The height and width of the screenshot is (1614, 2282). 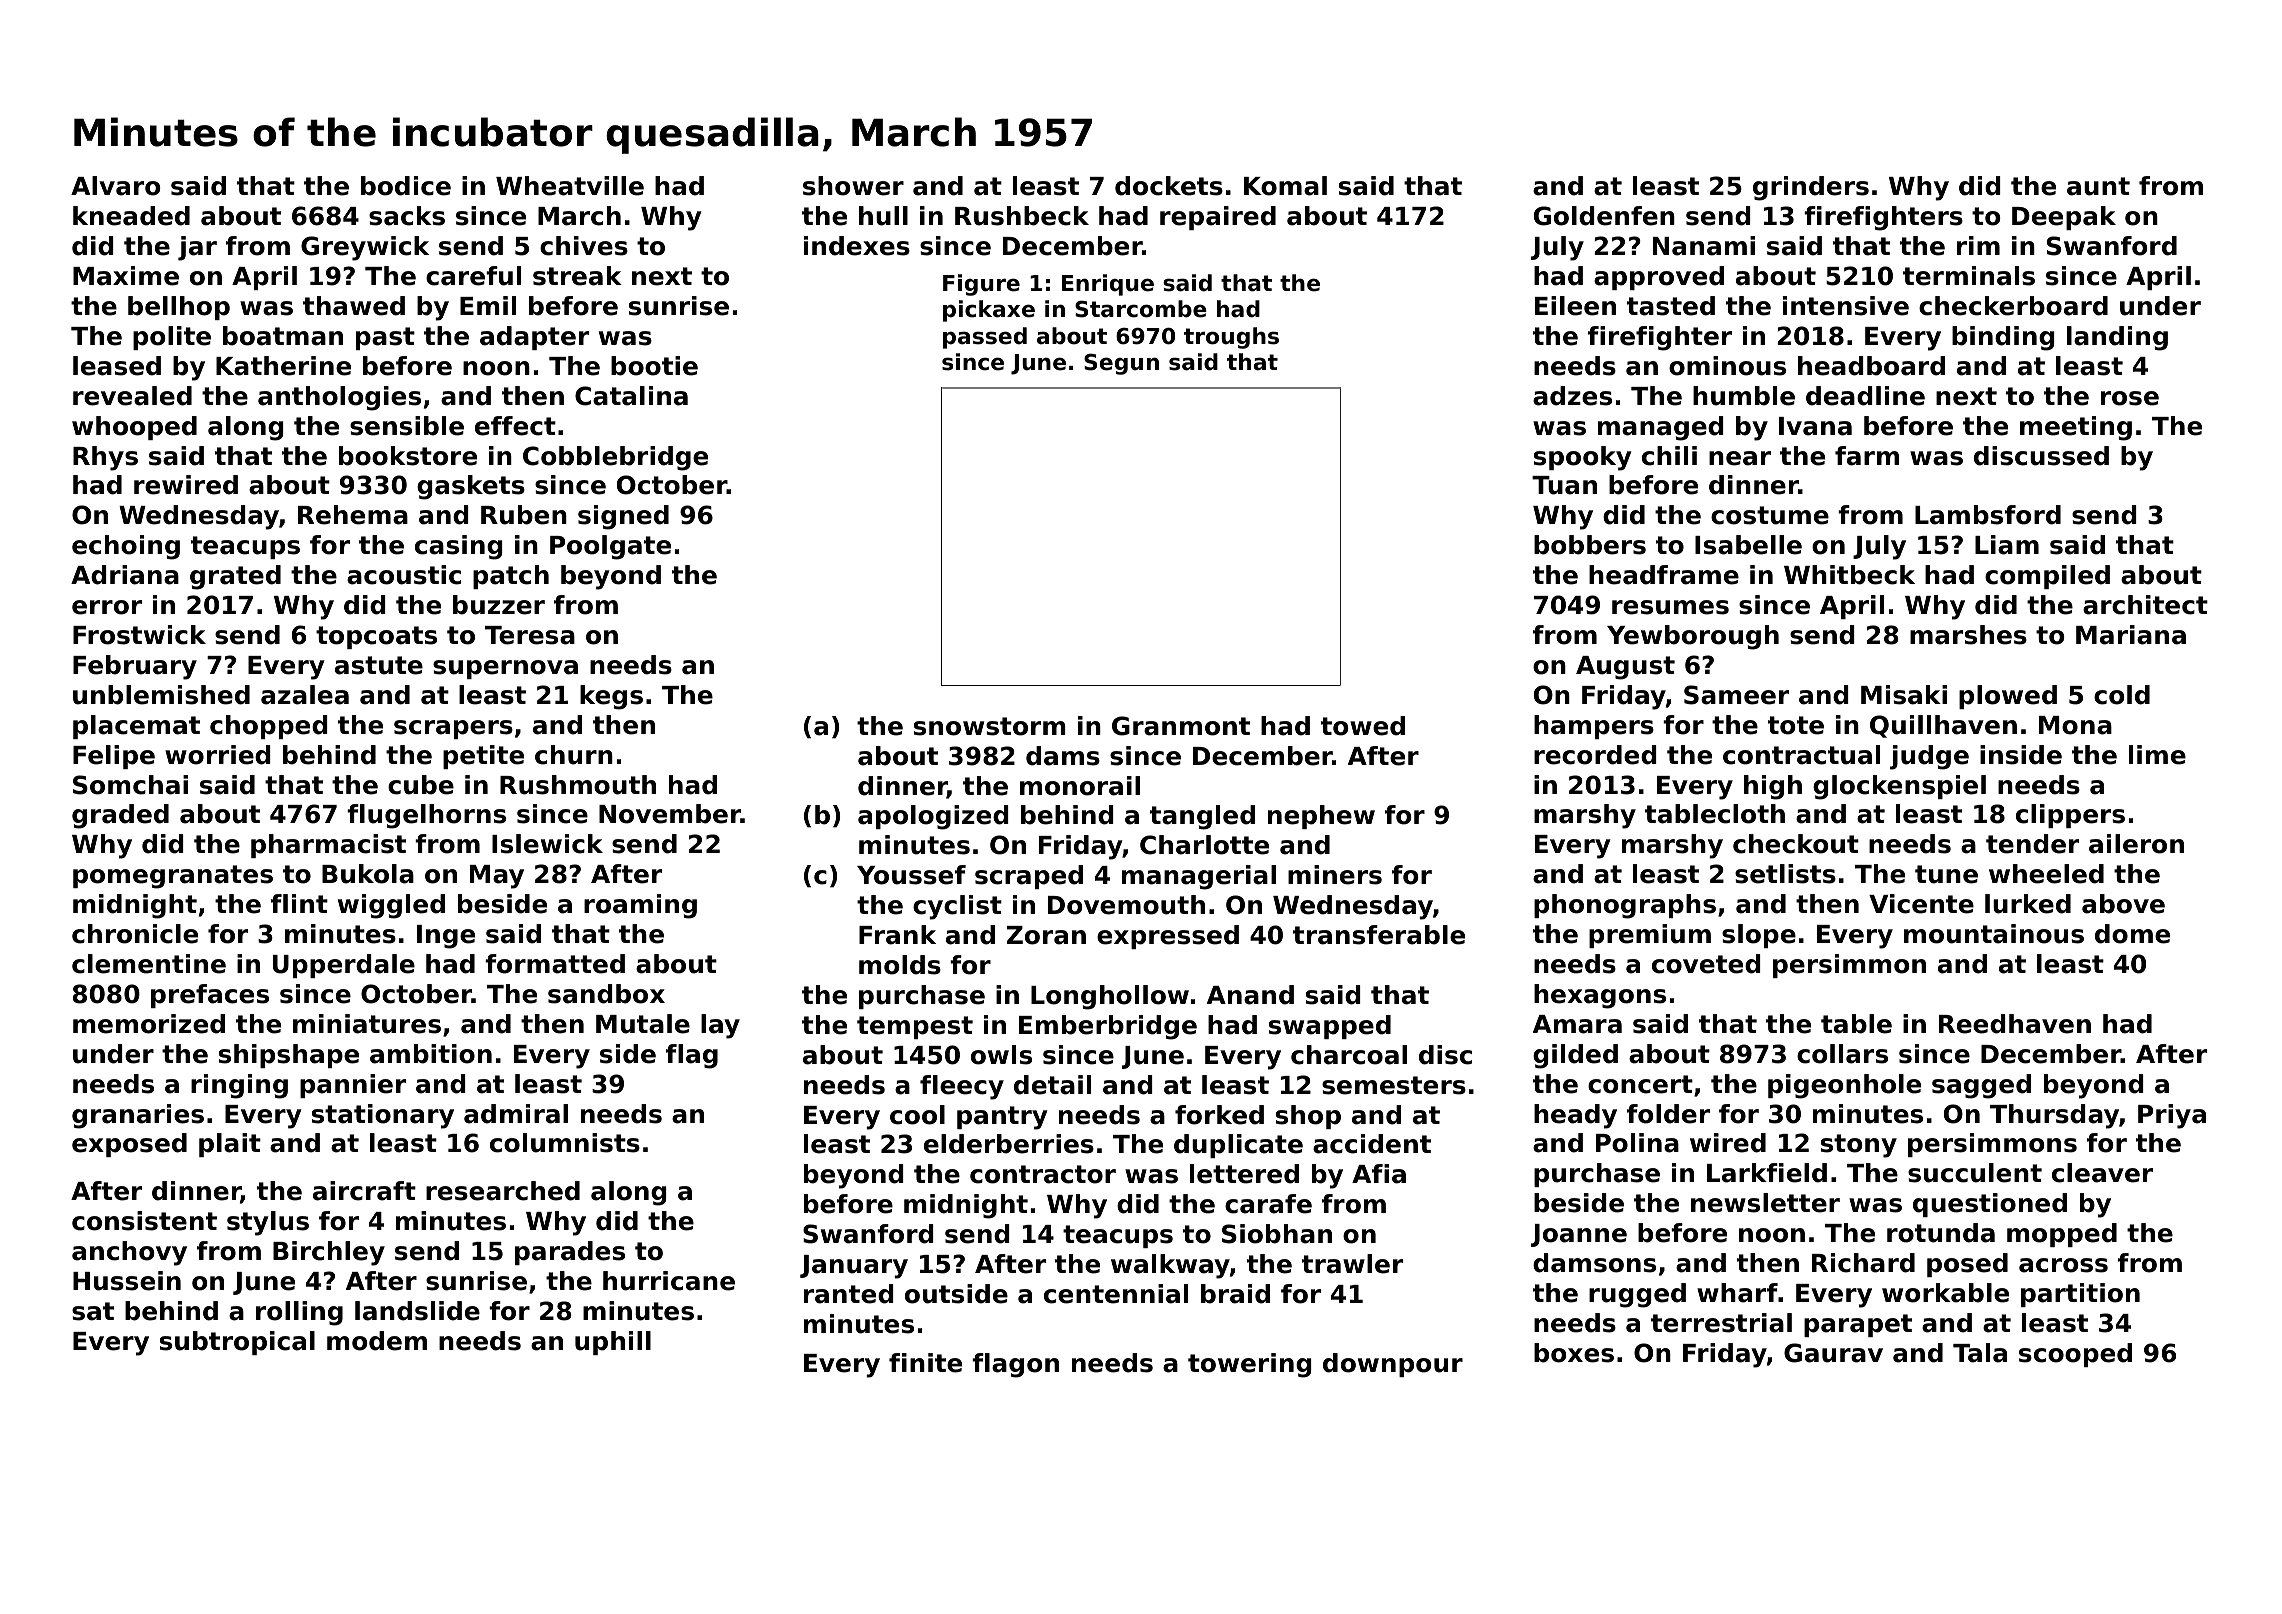 What do you see at coordinates (1981, 1086) in the screenshot?
I see `sagged` at bounding box center [1981, 1086].
